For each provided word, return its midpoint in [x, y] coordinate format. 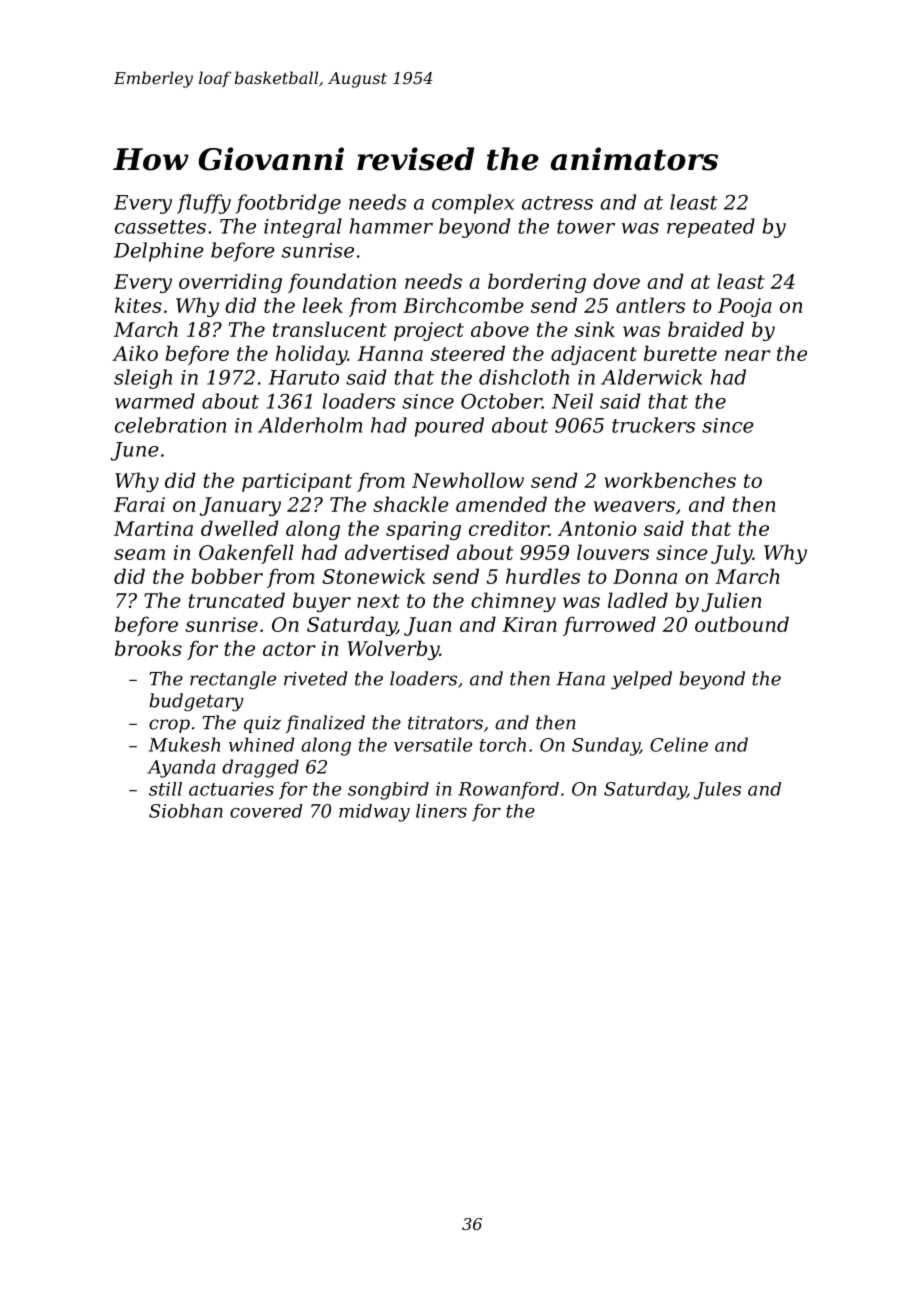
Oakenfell [246, 554]
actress [557, 203]
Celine [679, 744]
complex [473, 204]
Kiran [529, 624]
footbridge [288, 204]
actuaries [231, 789]
